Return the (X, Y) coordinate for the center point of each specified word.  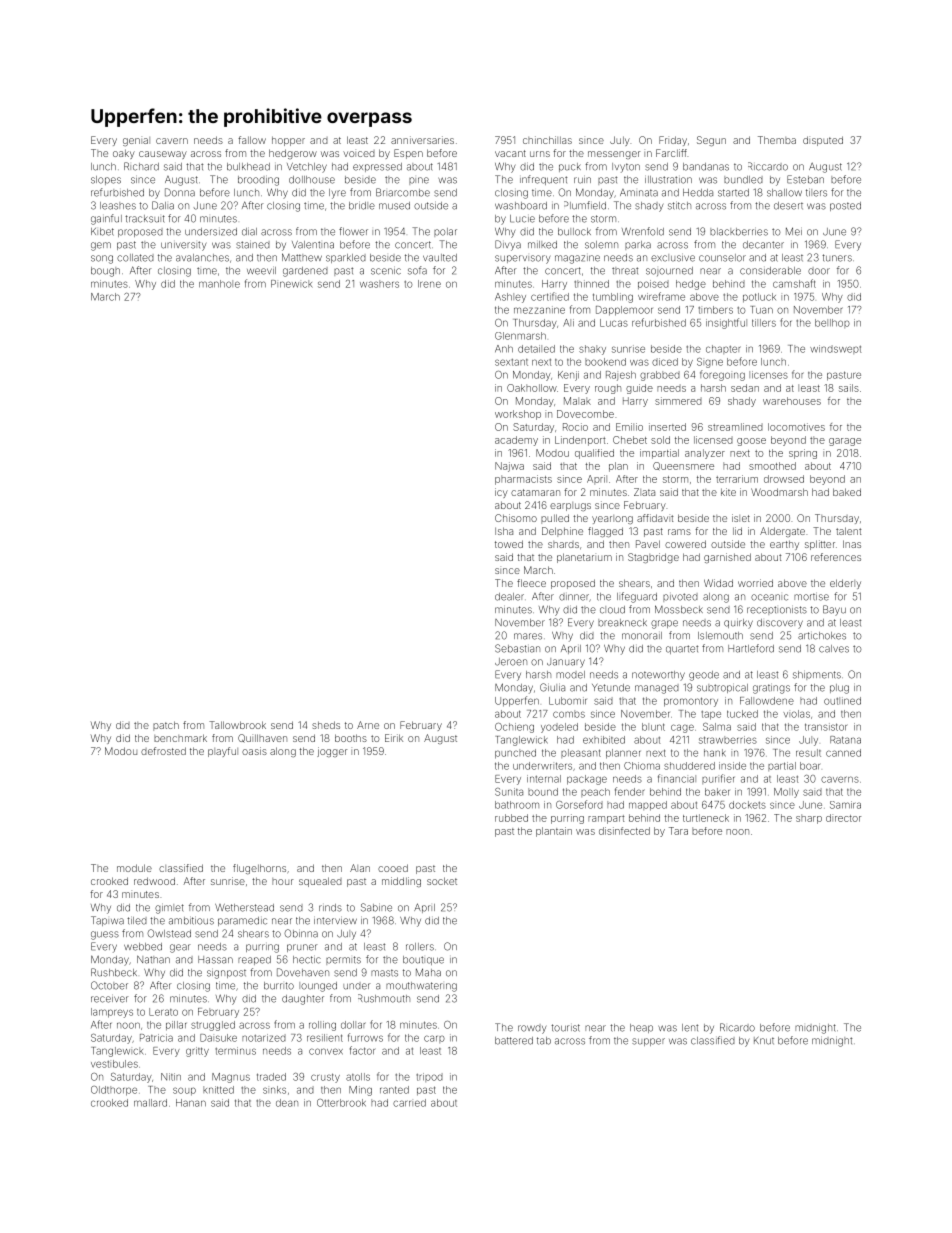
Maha (428, 972)
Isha (504, 531)
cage (682, 728)
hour (283, 881)
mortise (811, 597)
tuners (837, 258)
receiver (110, 999)
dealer (509, 597)
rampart (606, 819)
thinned (591, 284)
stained (253, 245)
